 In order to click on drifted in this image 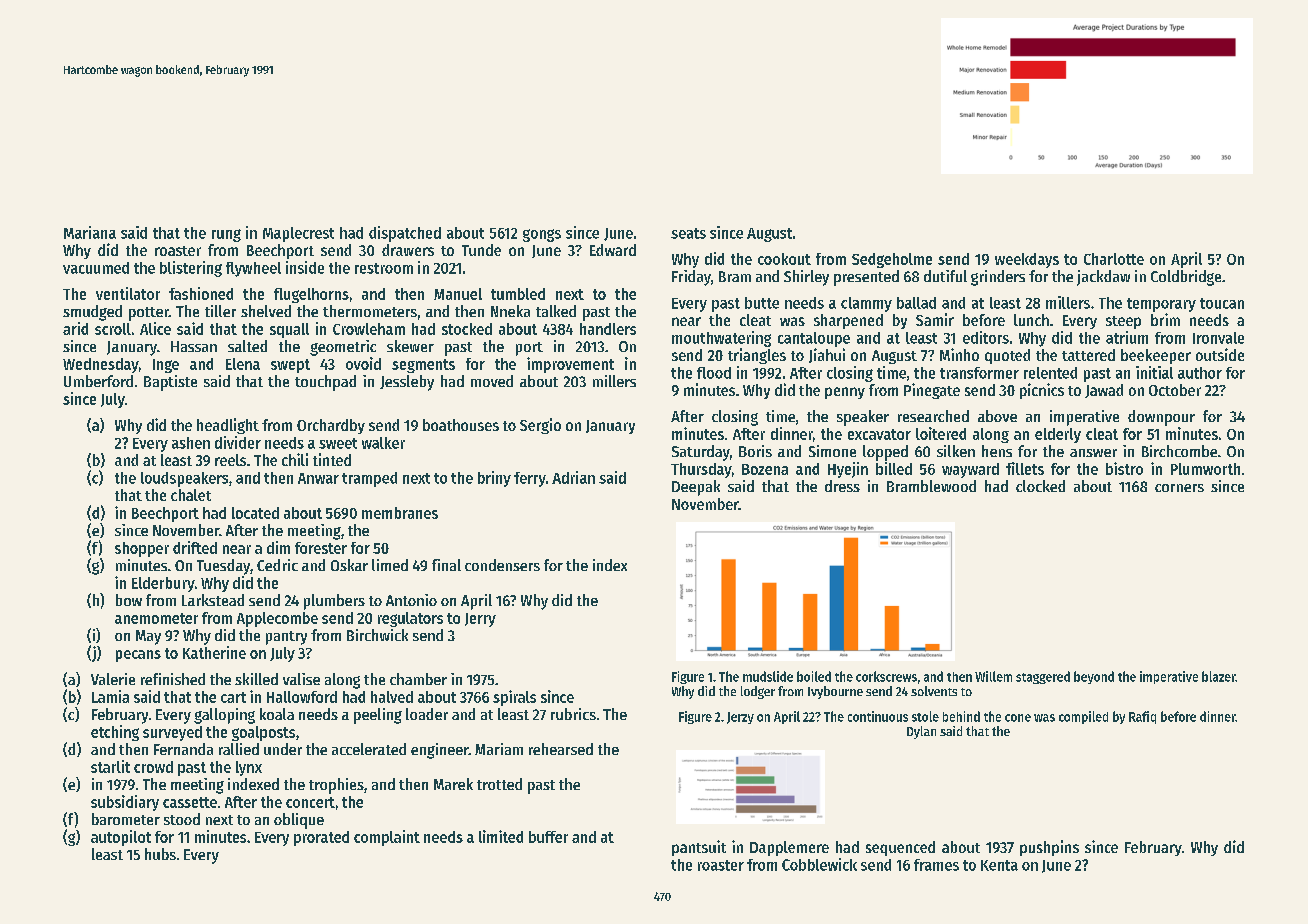, I will do `click(195, 547)`.
